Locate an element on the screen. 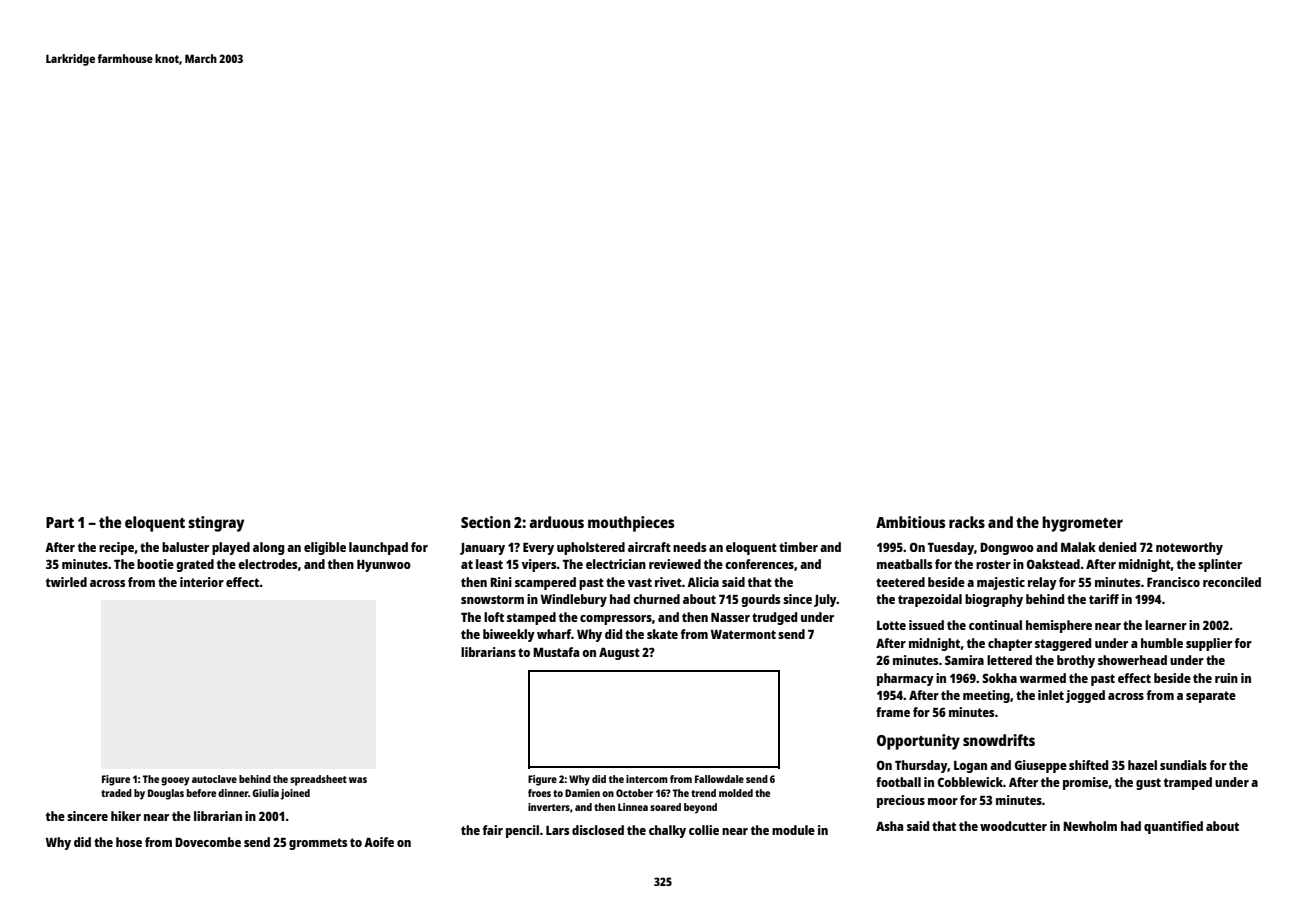  Mustafa is located at coordinates (556, 652).
